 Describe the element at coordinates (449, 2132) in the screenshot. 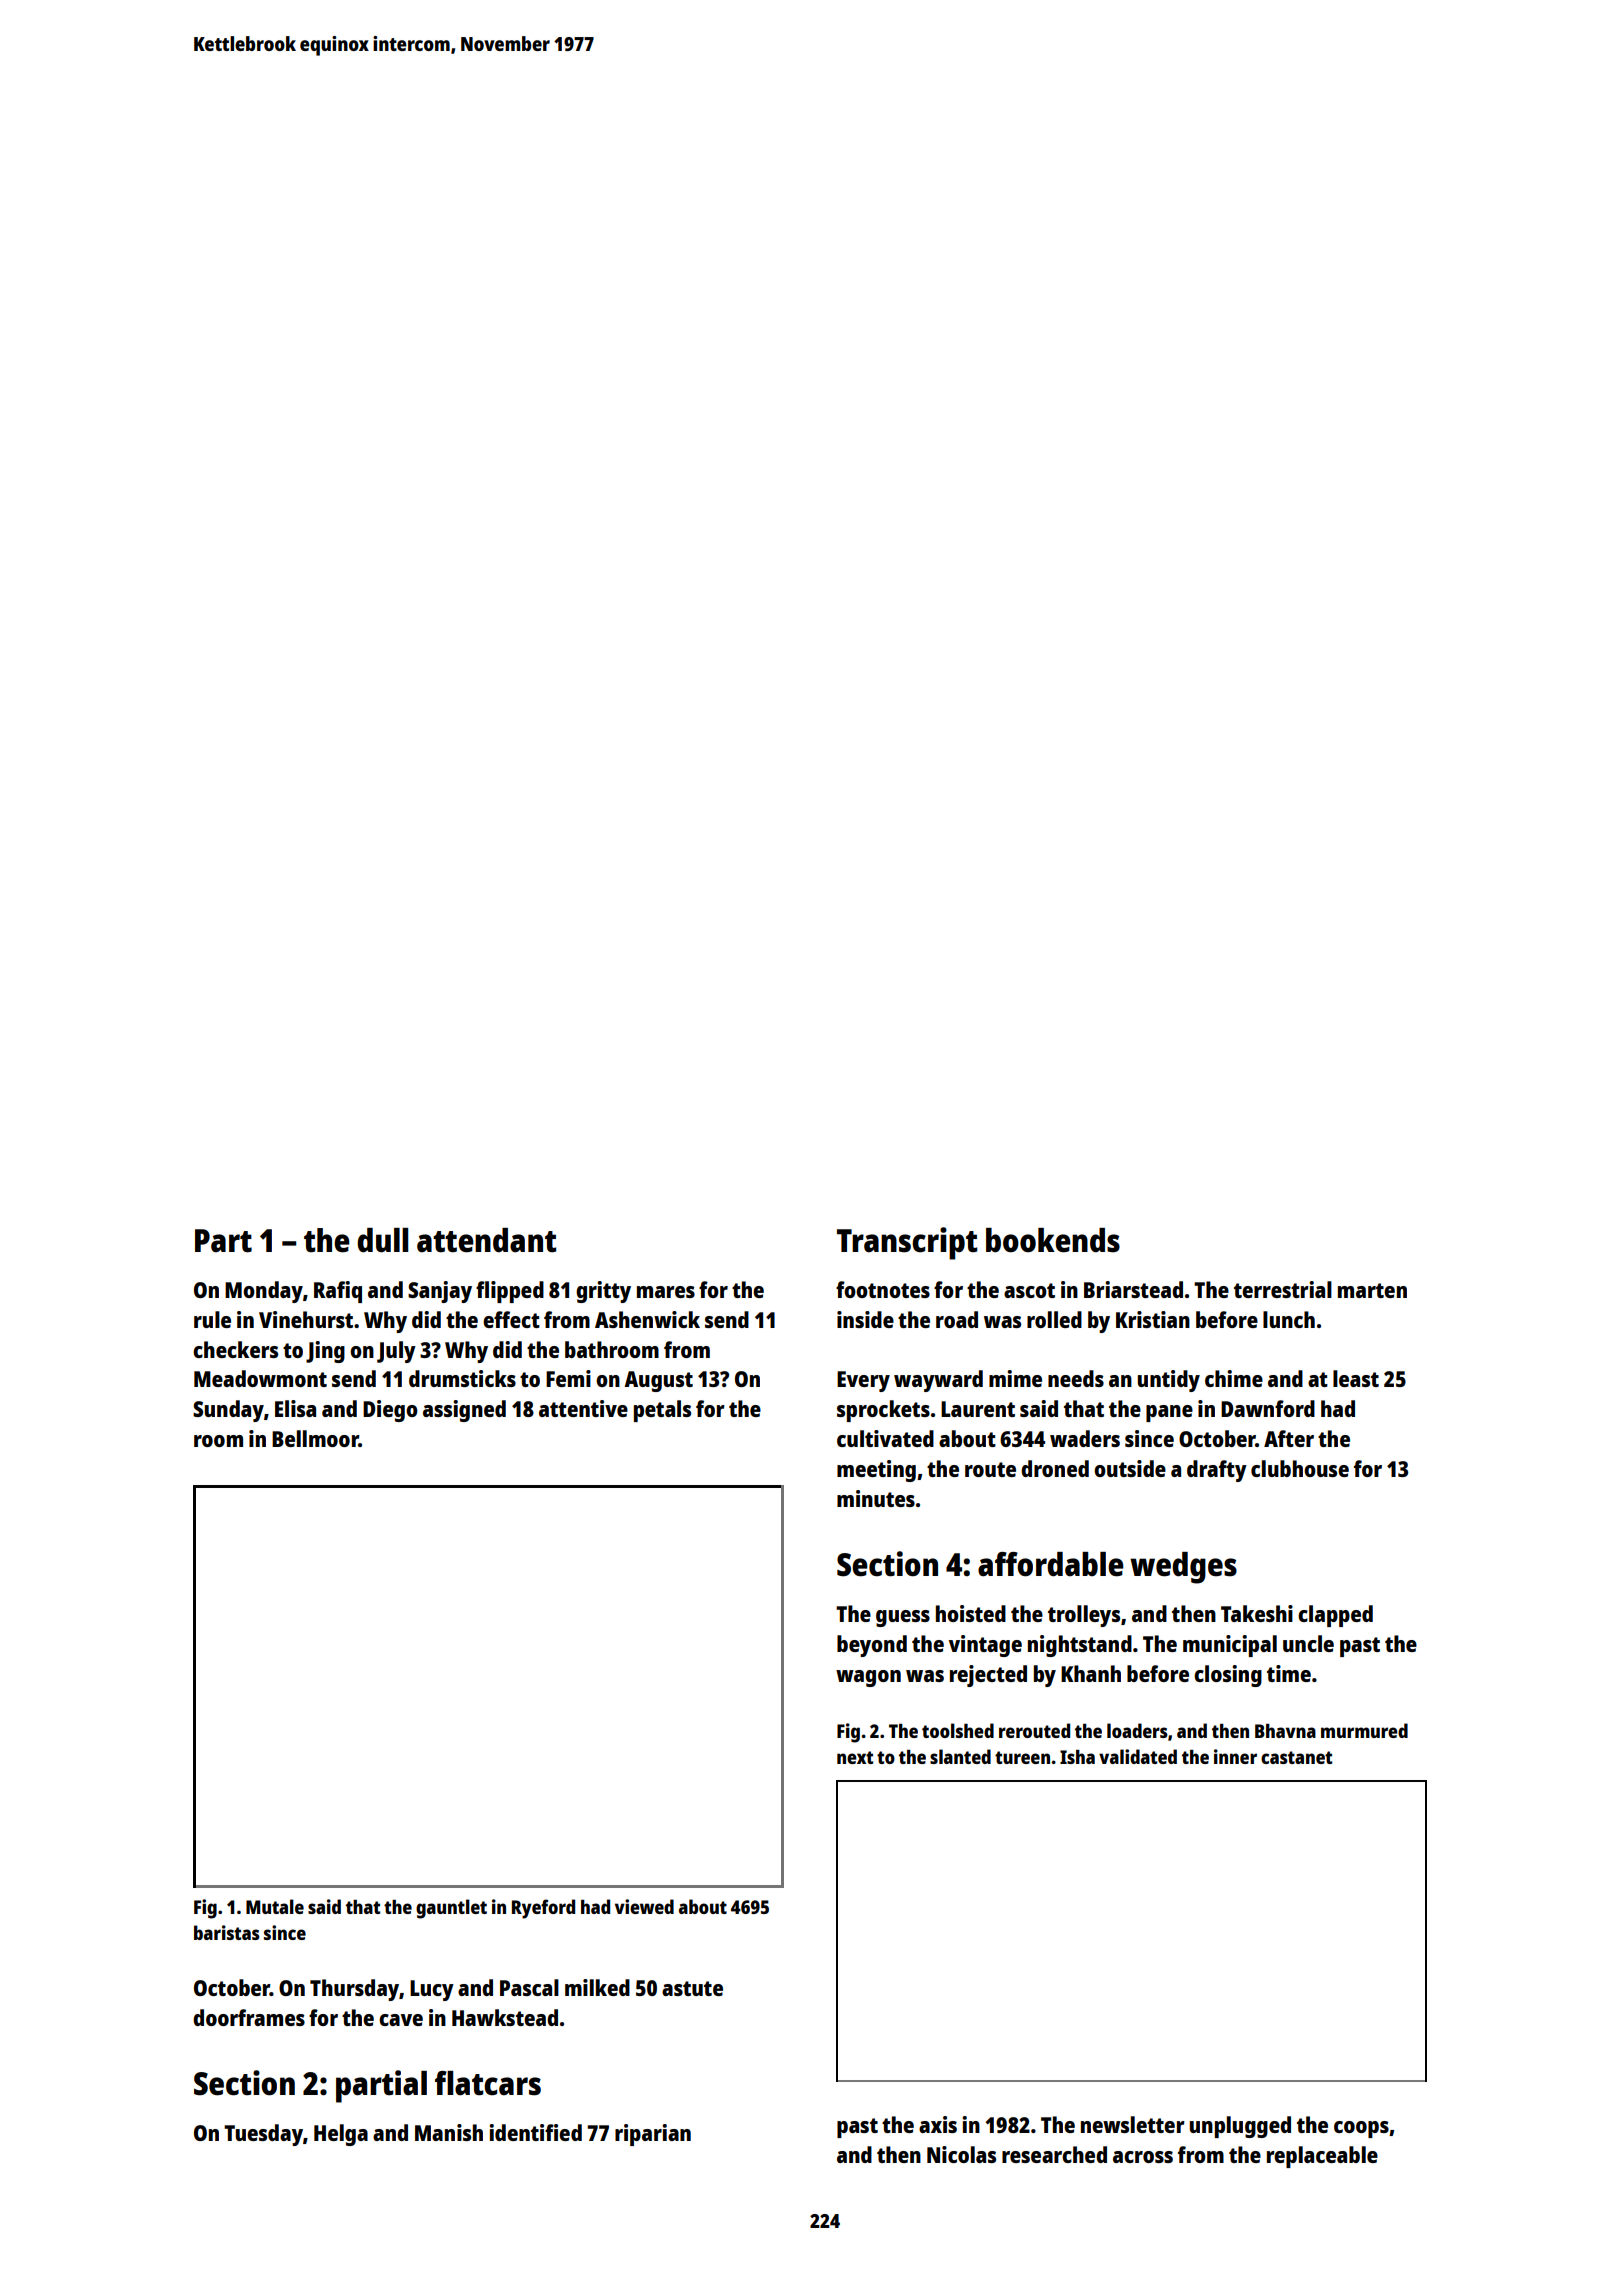

I see `Manish` at that location.
